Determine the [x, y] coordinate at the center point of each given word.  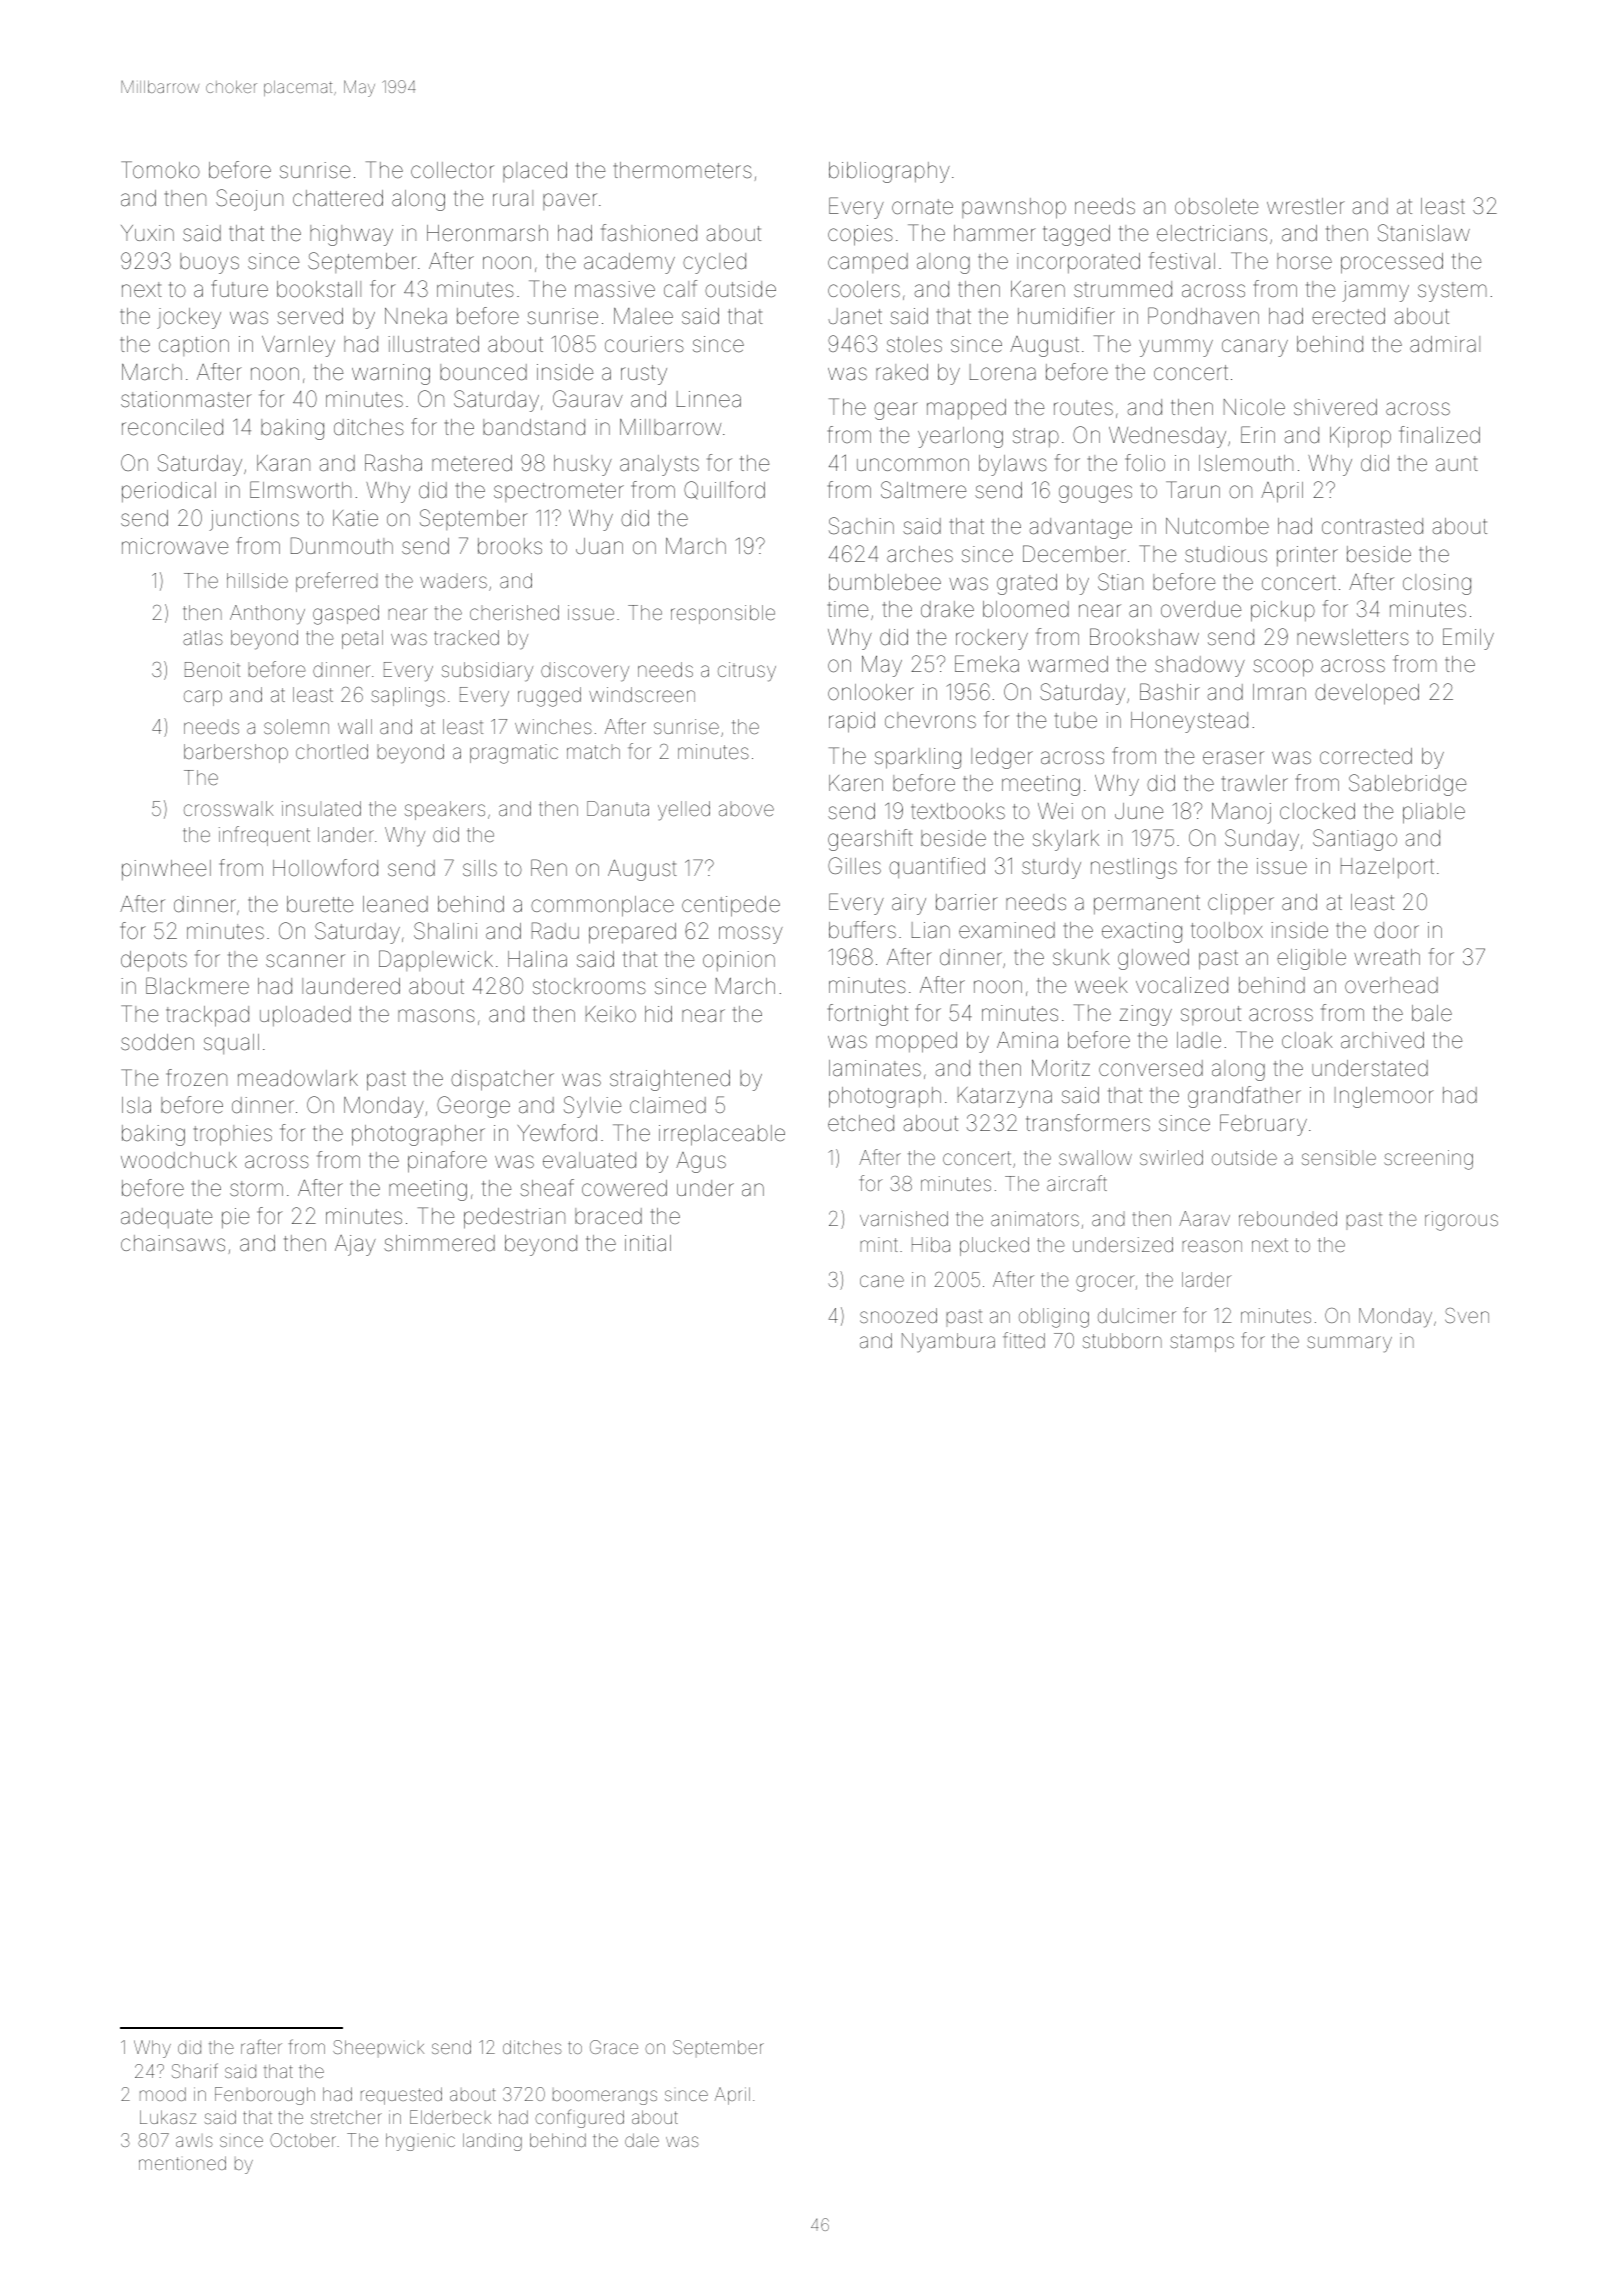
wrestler [1306, 206]
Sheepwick [378, 2048]
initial [648, 1243]
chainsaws [173, 1243]
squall [231, 1044]
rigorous [1461, 1221]
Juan [599, 546]
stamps [1202, 1343]
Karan [283, 463]
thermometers [683, 170]
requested [401, 2096]
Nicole [1254, 407]
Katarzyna [1005, 1097]
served [310, 316]
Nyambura [948, 1343]
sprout [1211, 1015]
